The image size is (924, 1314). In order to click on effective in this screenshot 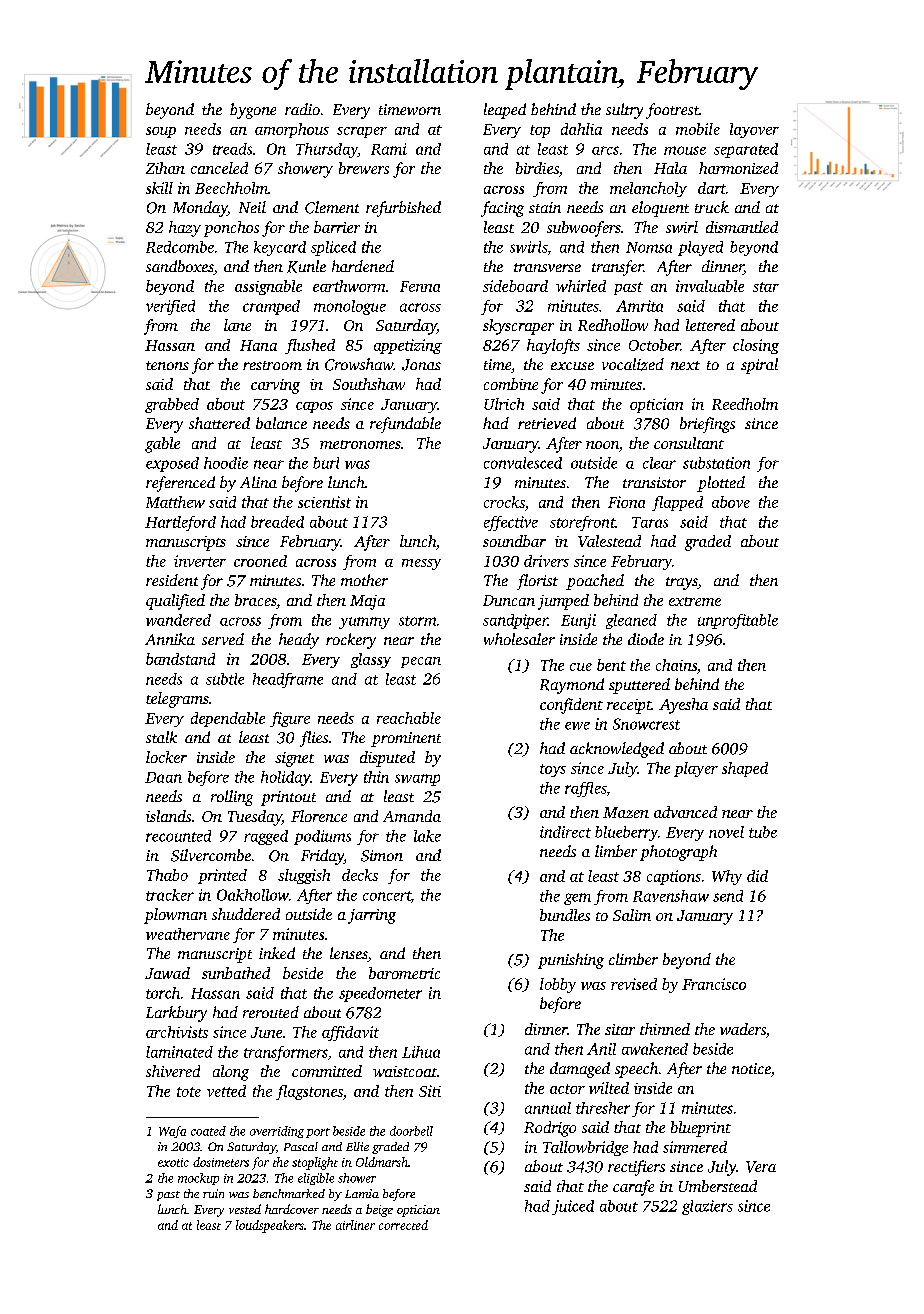, I will do `click(511, 523)`.
